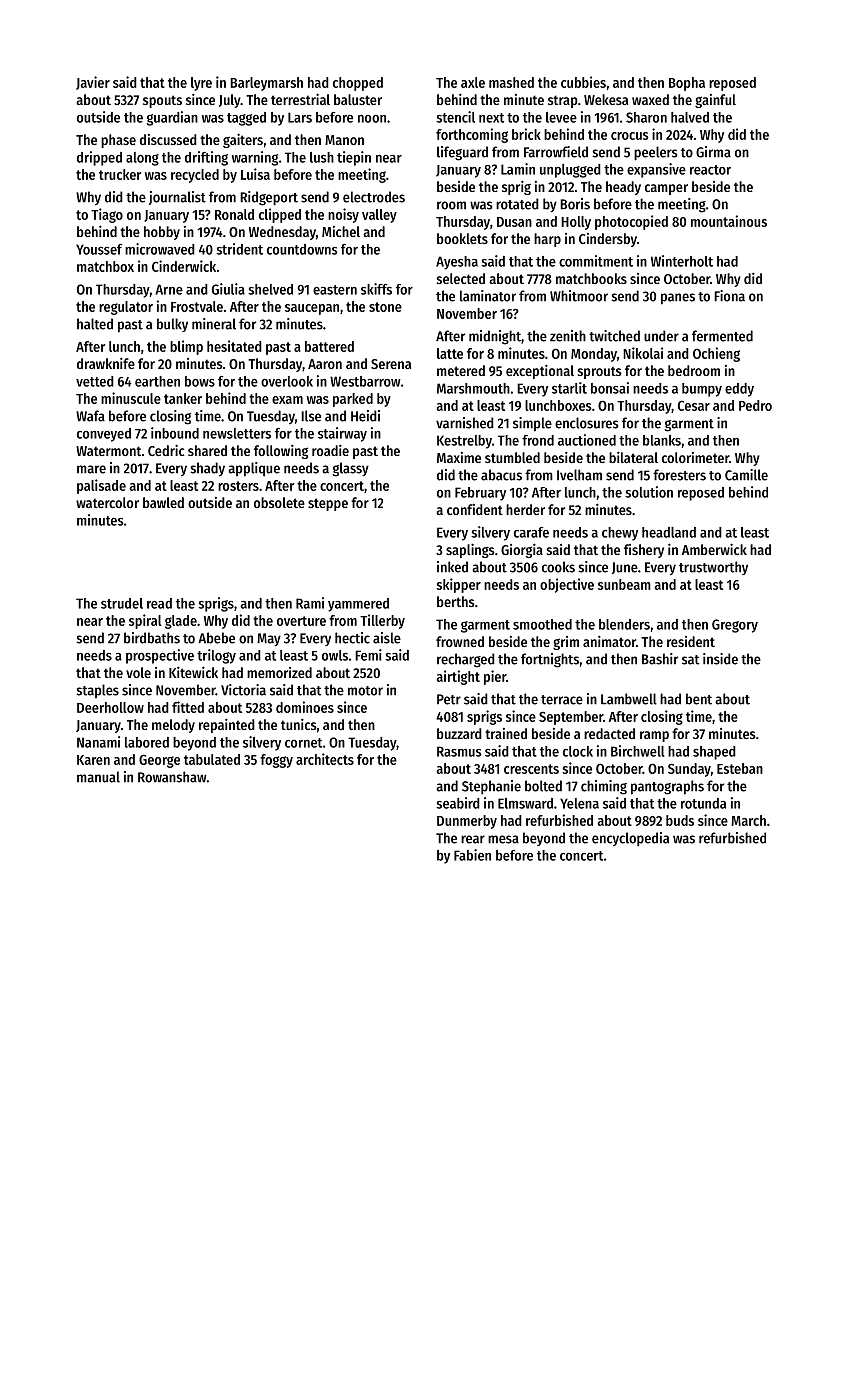 This document has width=849, height=1400. I want to click on auctioned, so click(587, 440).
